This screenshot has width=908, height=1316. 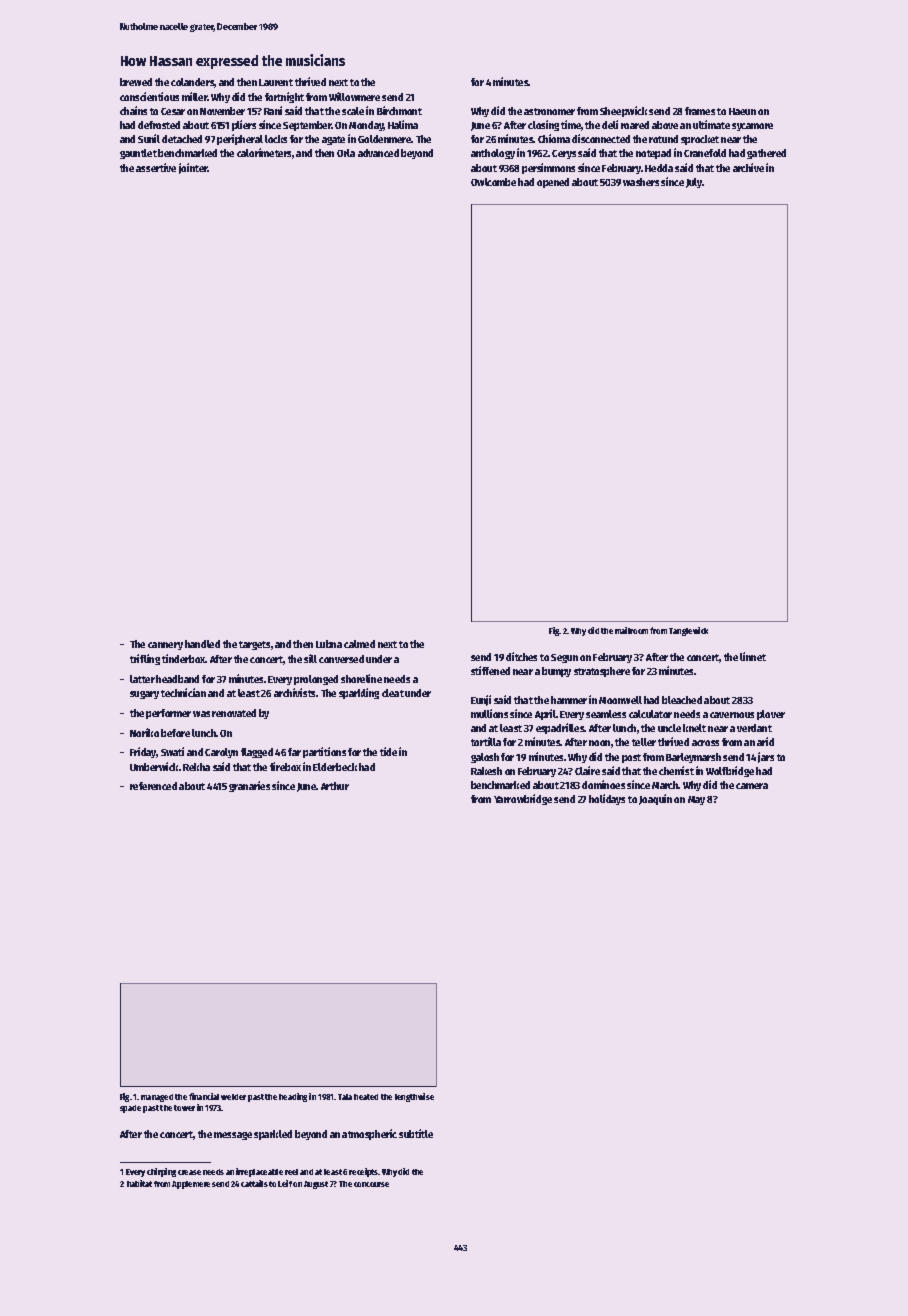 What do you see at coordinates (202, 644) in the screenshot?
I see `handled` at bounding box center [202, 644].
